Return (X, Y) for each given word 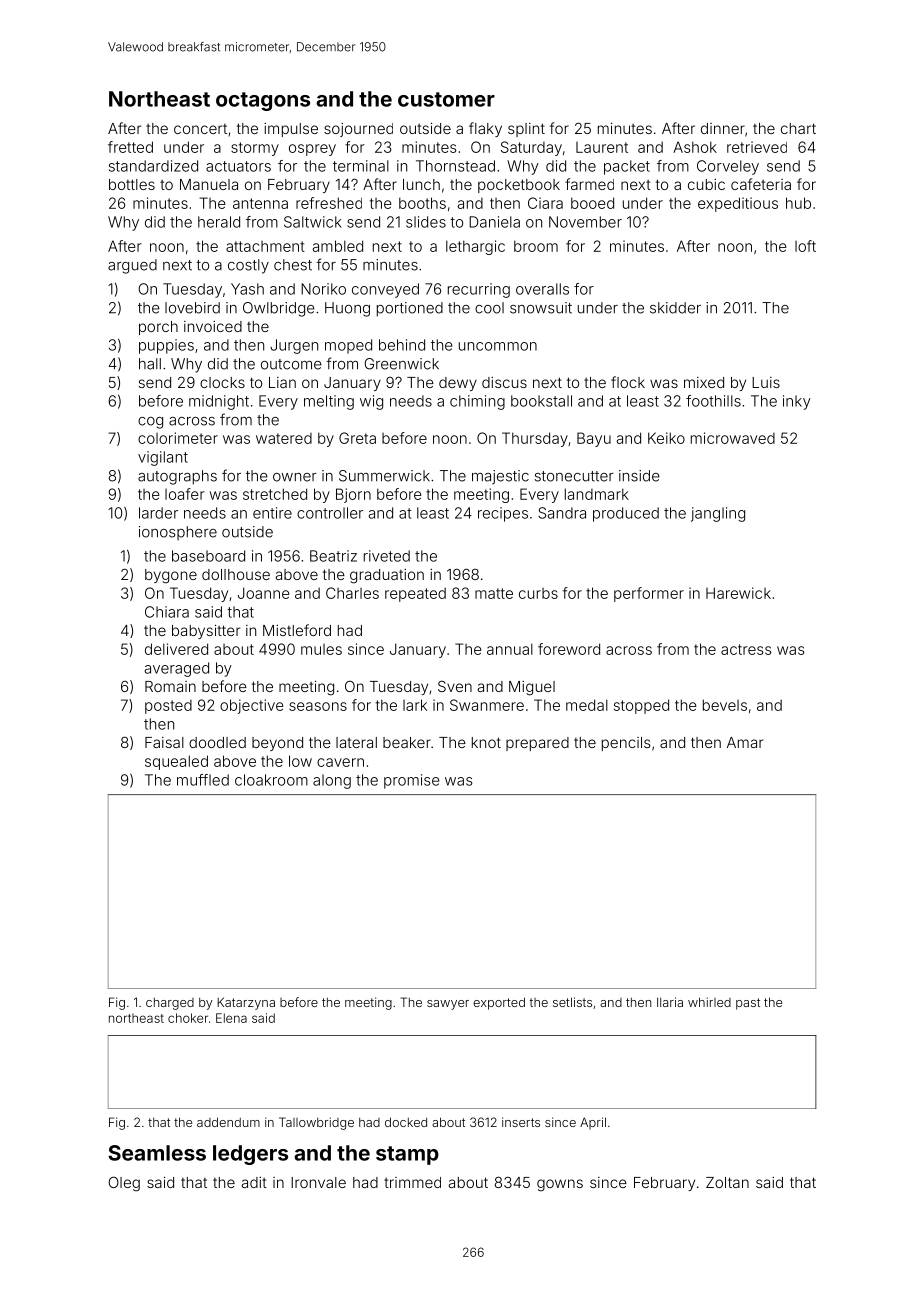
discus (504, 382)
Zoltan (727, 1182)
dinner (723, 128)
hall (150, 364)
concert (200, 129)
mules (321, 649)
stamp (407, 1155)
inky (797, 402)
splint (526, 130)
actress (746, 649)
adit (254, 1182)
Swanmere (487, 705)
